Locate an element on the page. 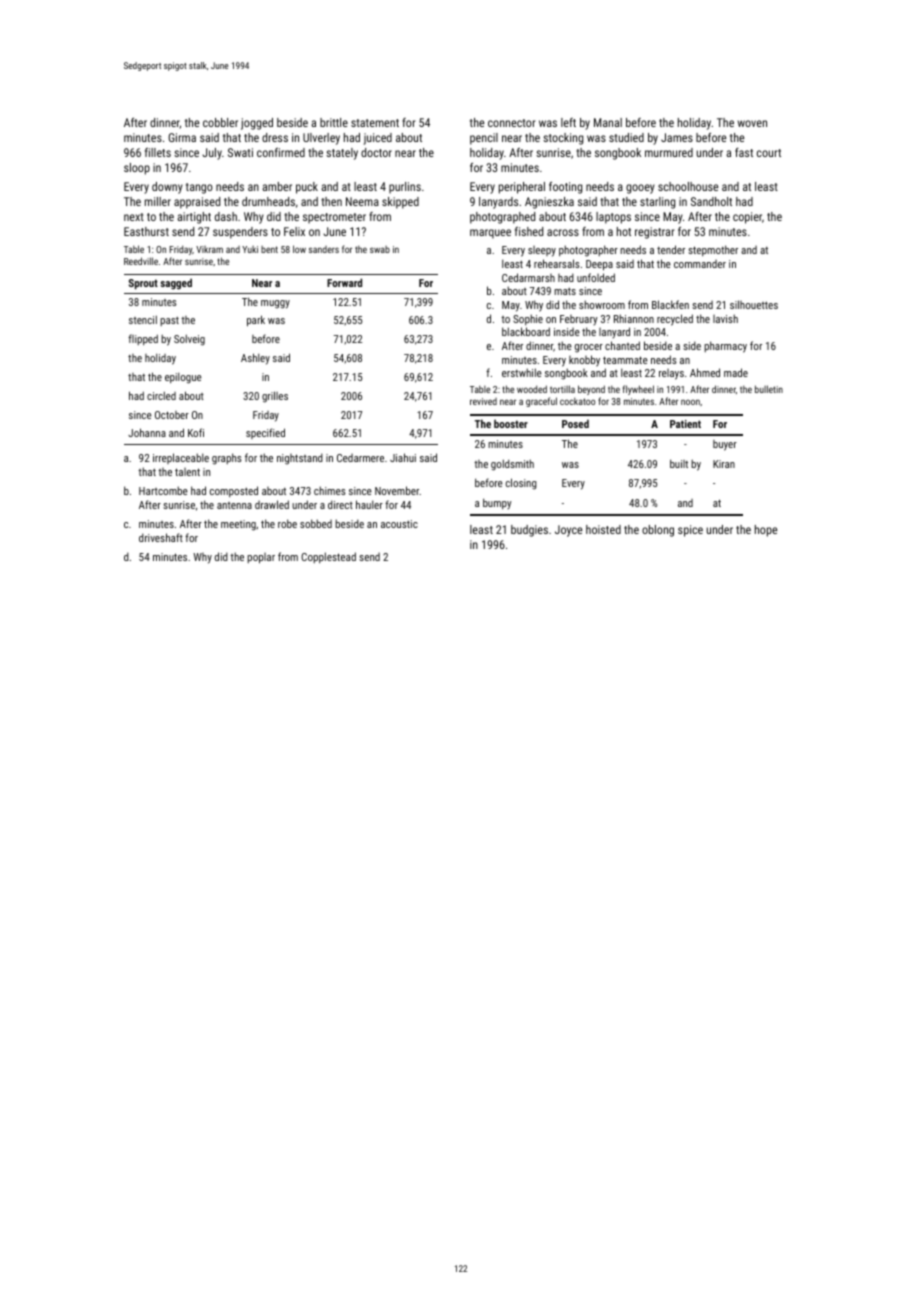  Forward is located at coordinates (344, 282).
